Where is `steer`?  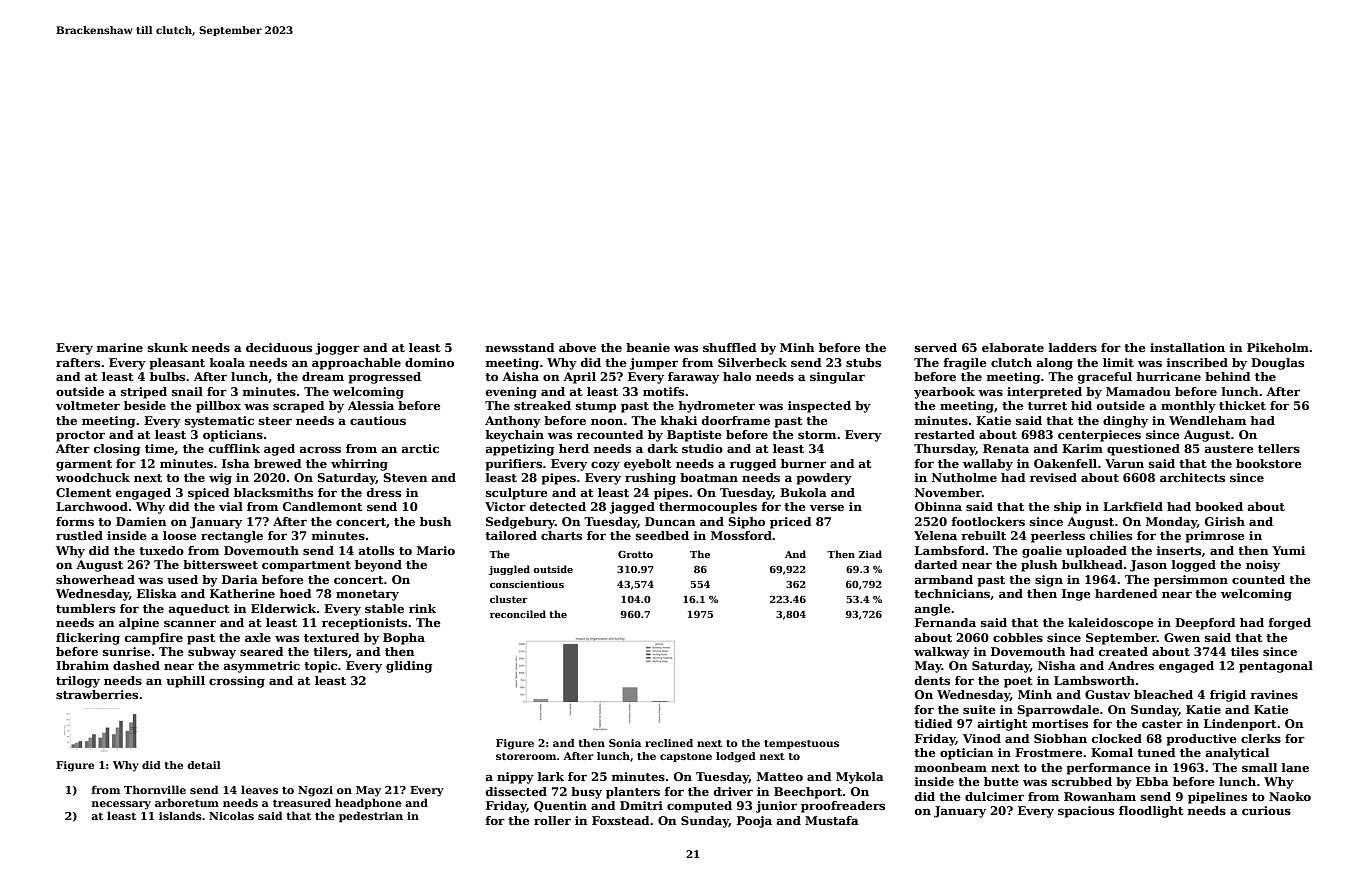 steer is located at coordinates (275, 421).
